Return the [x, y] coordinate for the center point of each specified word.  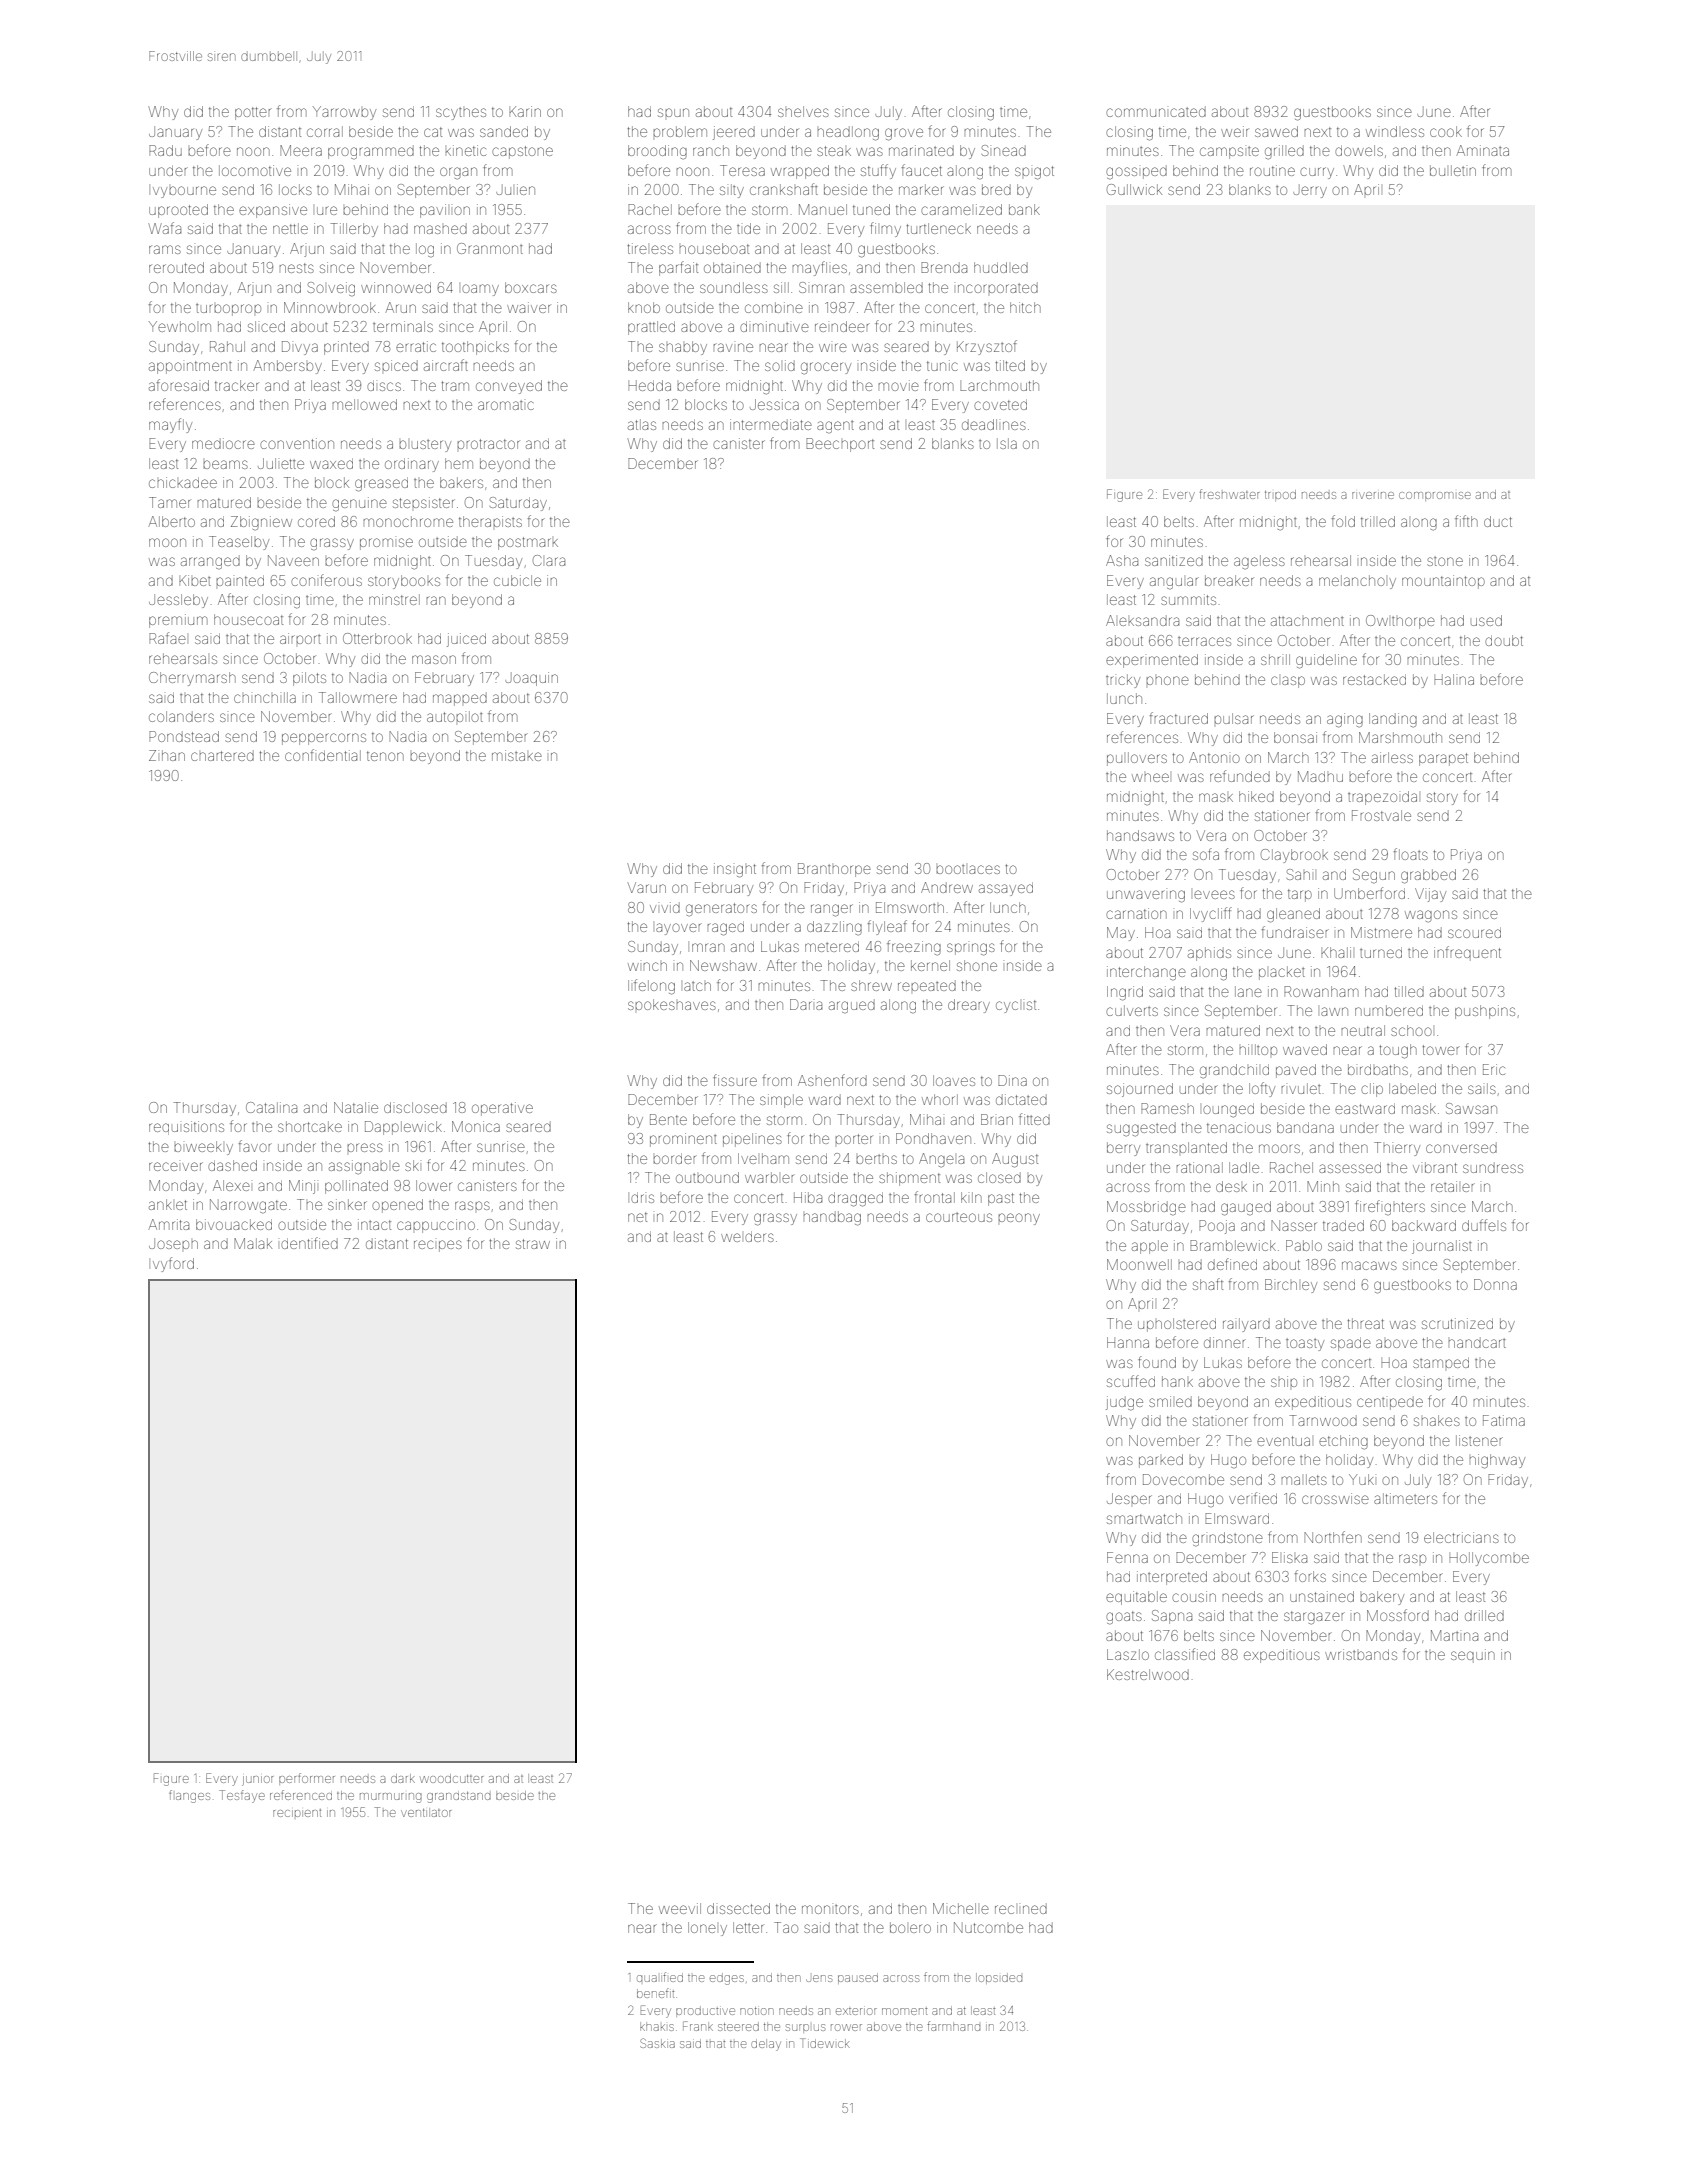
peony [1019, 1219]
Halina [1454, 679]
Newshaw [723, 965]
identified [309, 1243]
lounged [1228, 1110]
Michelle [961, 1908]
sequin [1473, 1656]
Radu [165, 150]
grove [904, 134]
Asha [1122, 560]
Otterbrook [377, 638]
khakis [657, 2027]
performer [307, 1779]
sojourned [1140, 1090]
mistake [517, 755]
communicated [1156, 111]
